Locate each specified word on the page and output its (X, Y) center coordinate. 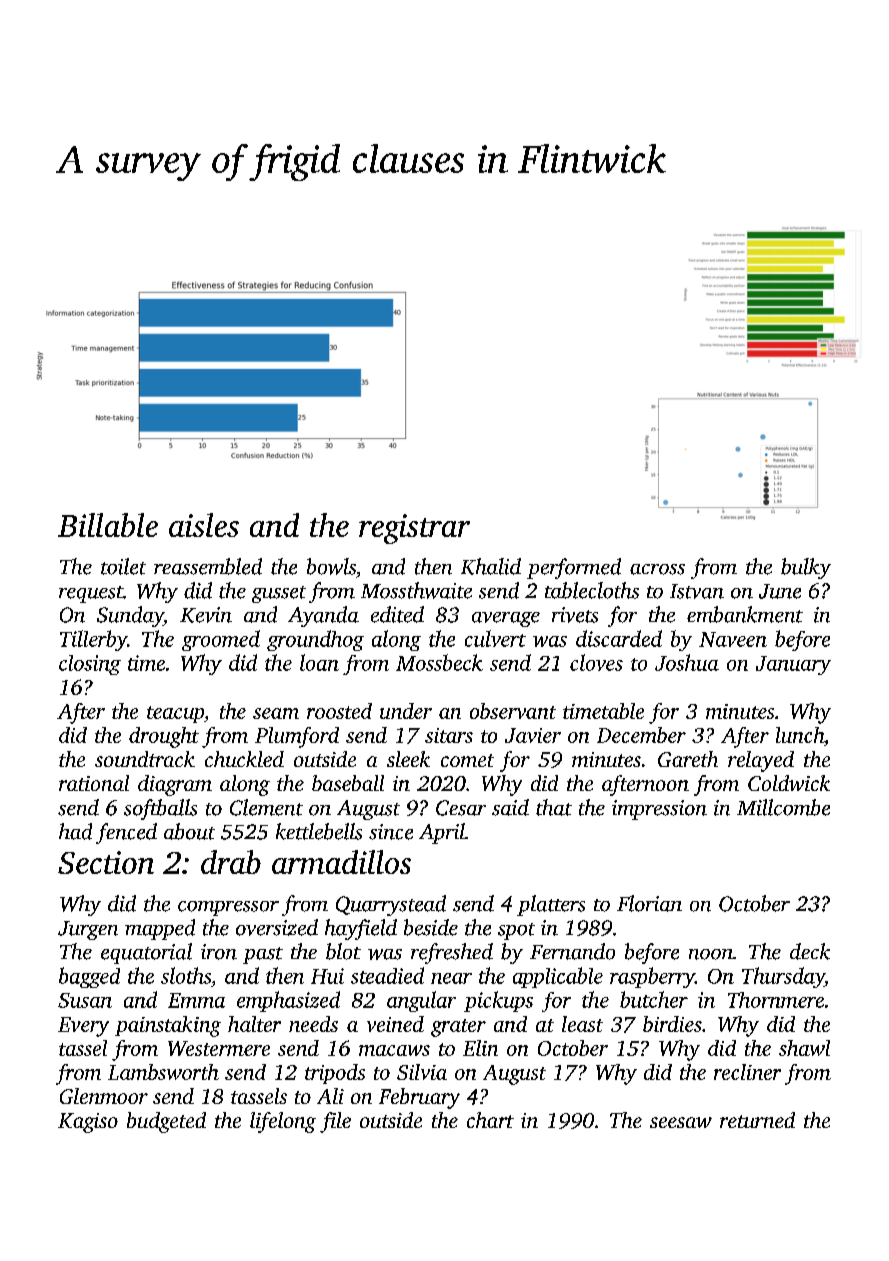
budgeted (166, 1122)
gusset (279, 594)
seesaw (681, 1122)
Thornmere (776, 1000)
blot (343, 951)
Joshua (687, 662)
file (335, 1122)
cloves (596, 662)
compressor (228, 908)
